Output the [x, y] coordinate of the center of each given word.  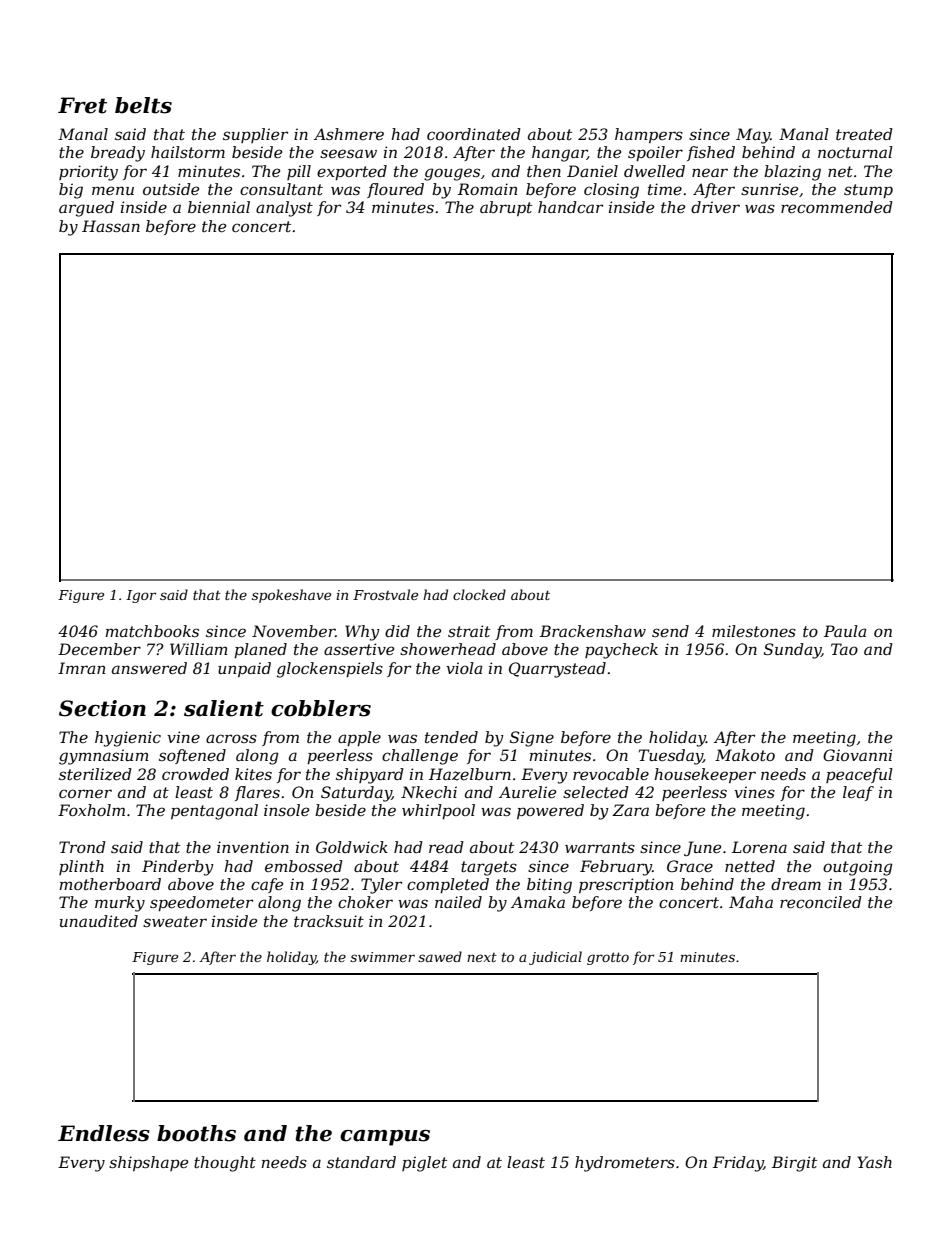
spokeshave [291, 596]
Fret [82, 105]
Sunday [792, 651]
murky [120, 904]
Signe [532, 739]
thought [225, 1164]
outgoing [858, 868]
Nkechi [429, 792]
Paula [845, 631]
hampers [649, 135]
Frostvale [385, 594]
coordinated [474, 134]
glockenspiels [330, 670]
